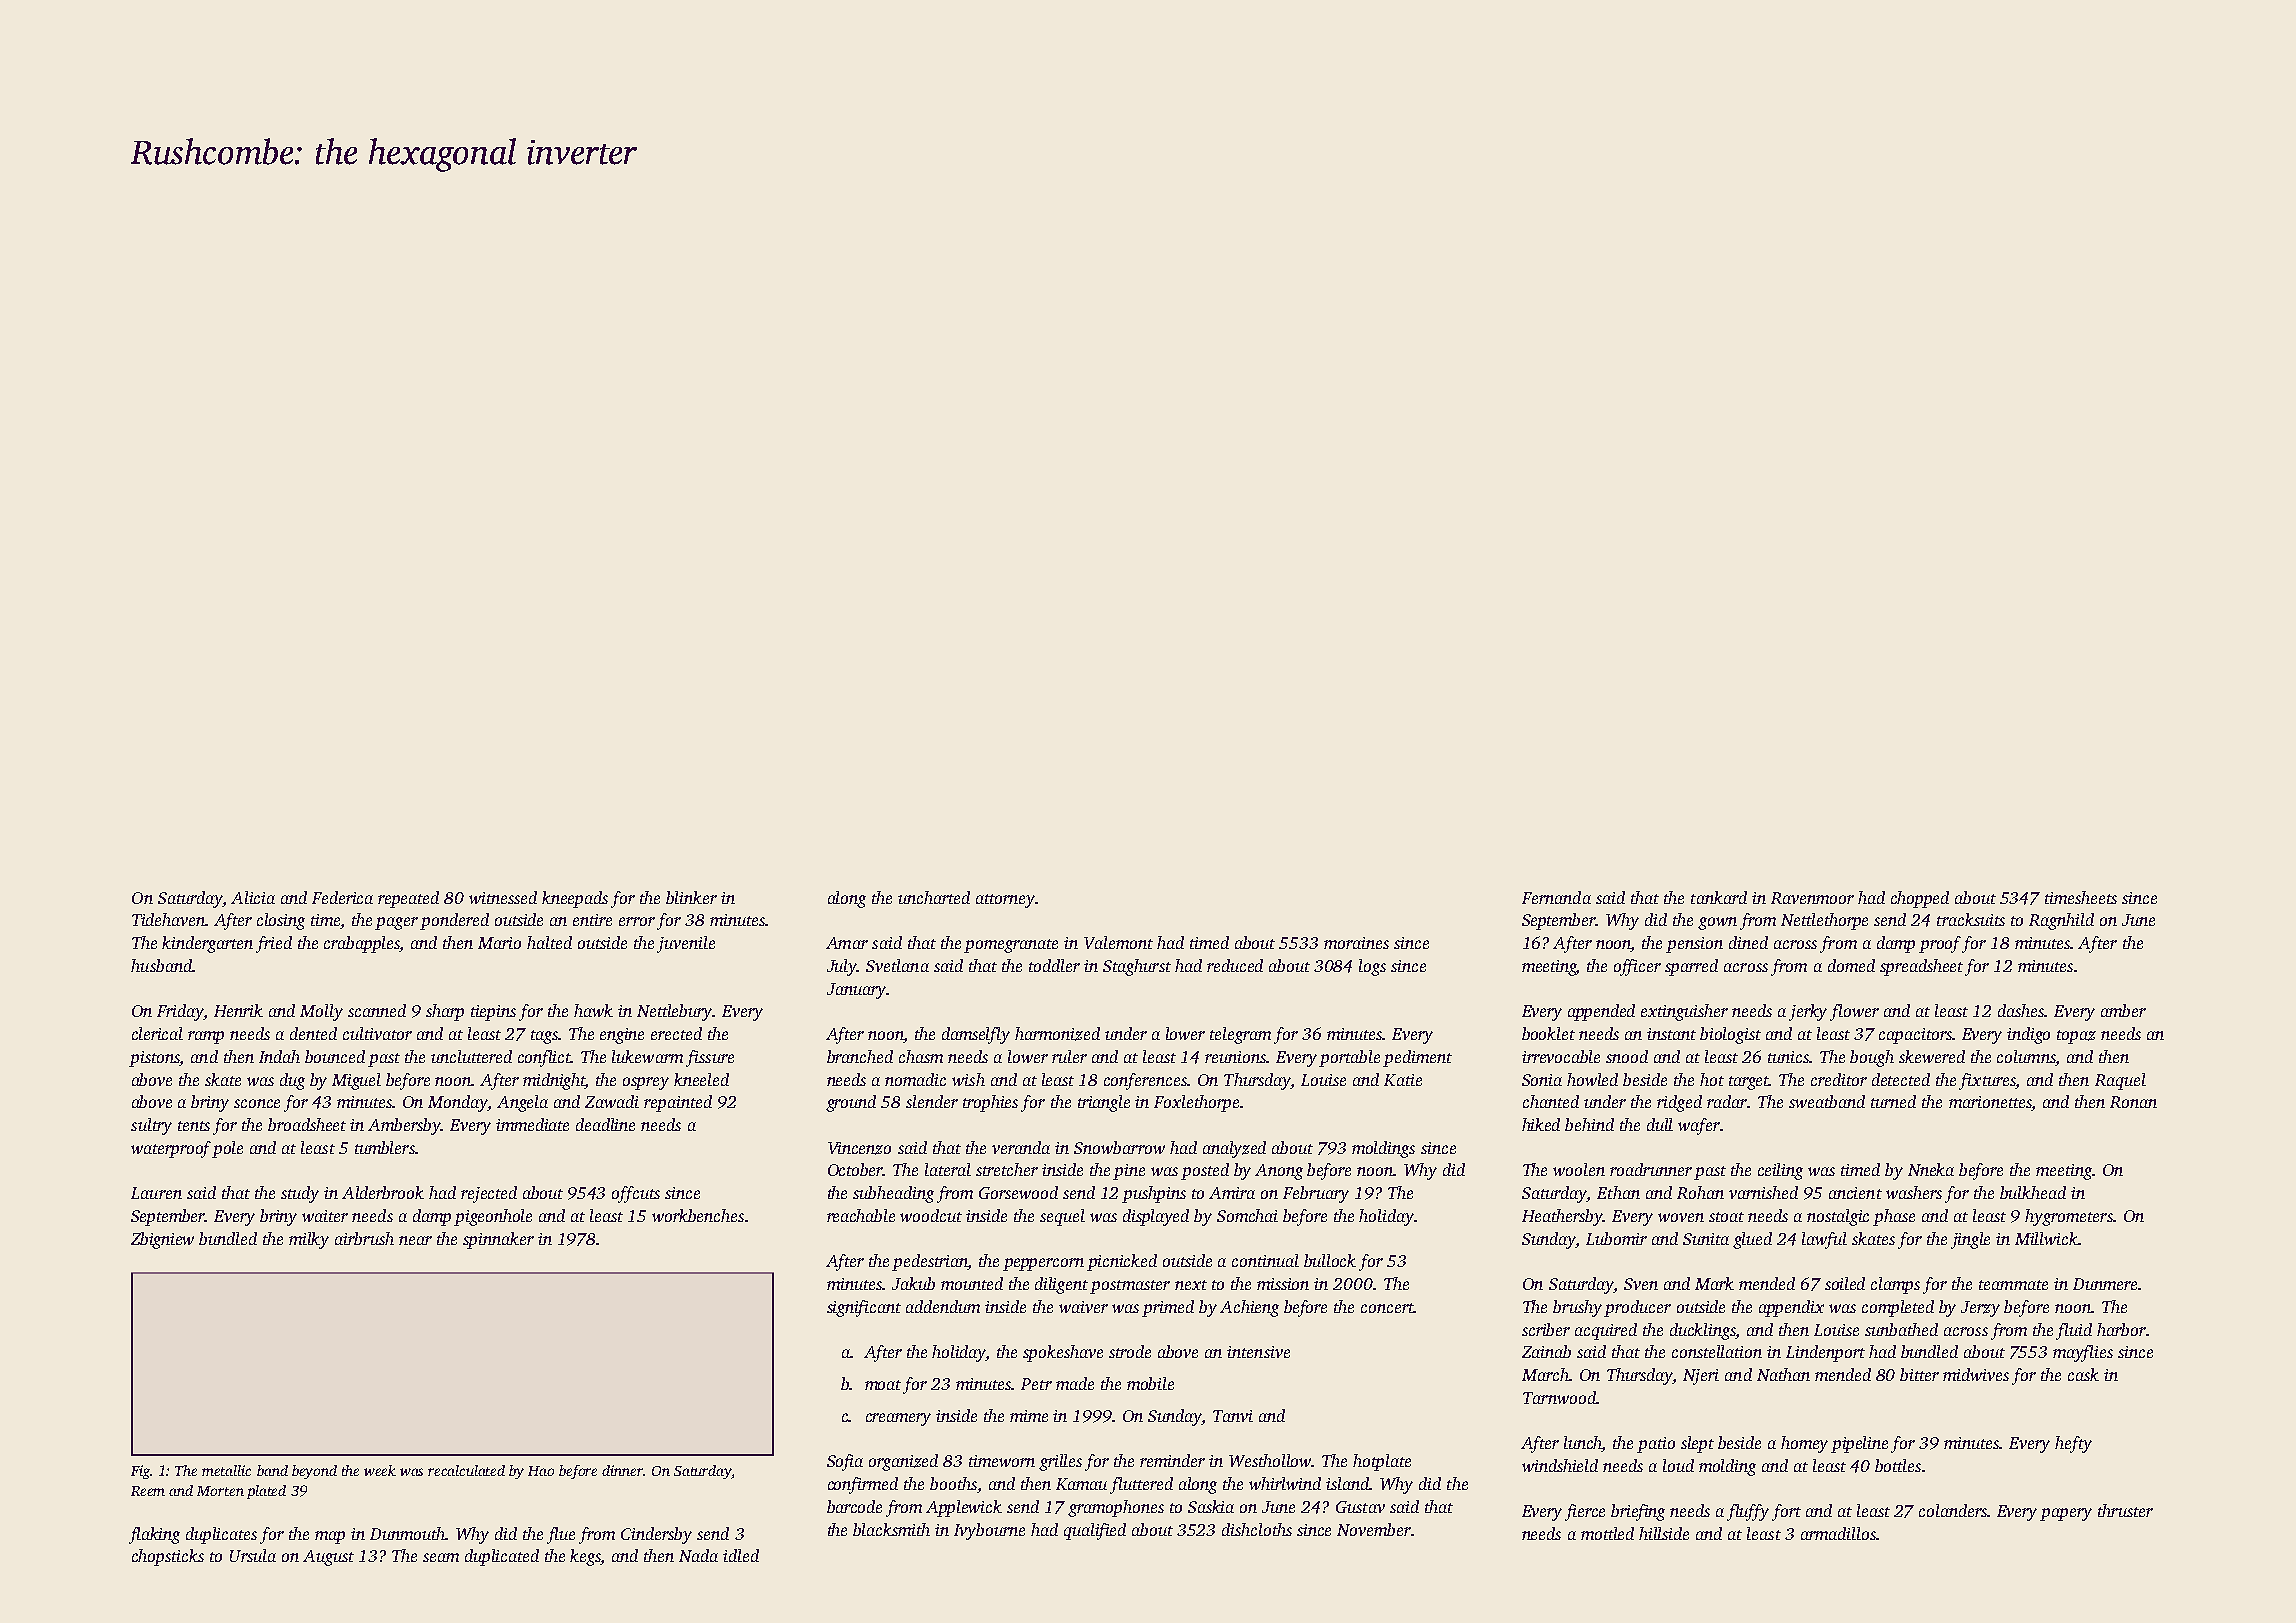 Image resolution: width=2296 pixels, height=1623 pixels. I want to click on bough, so click(1872, 1058).
